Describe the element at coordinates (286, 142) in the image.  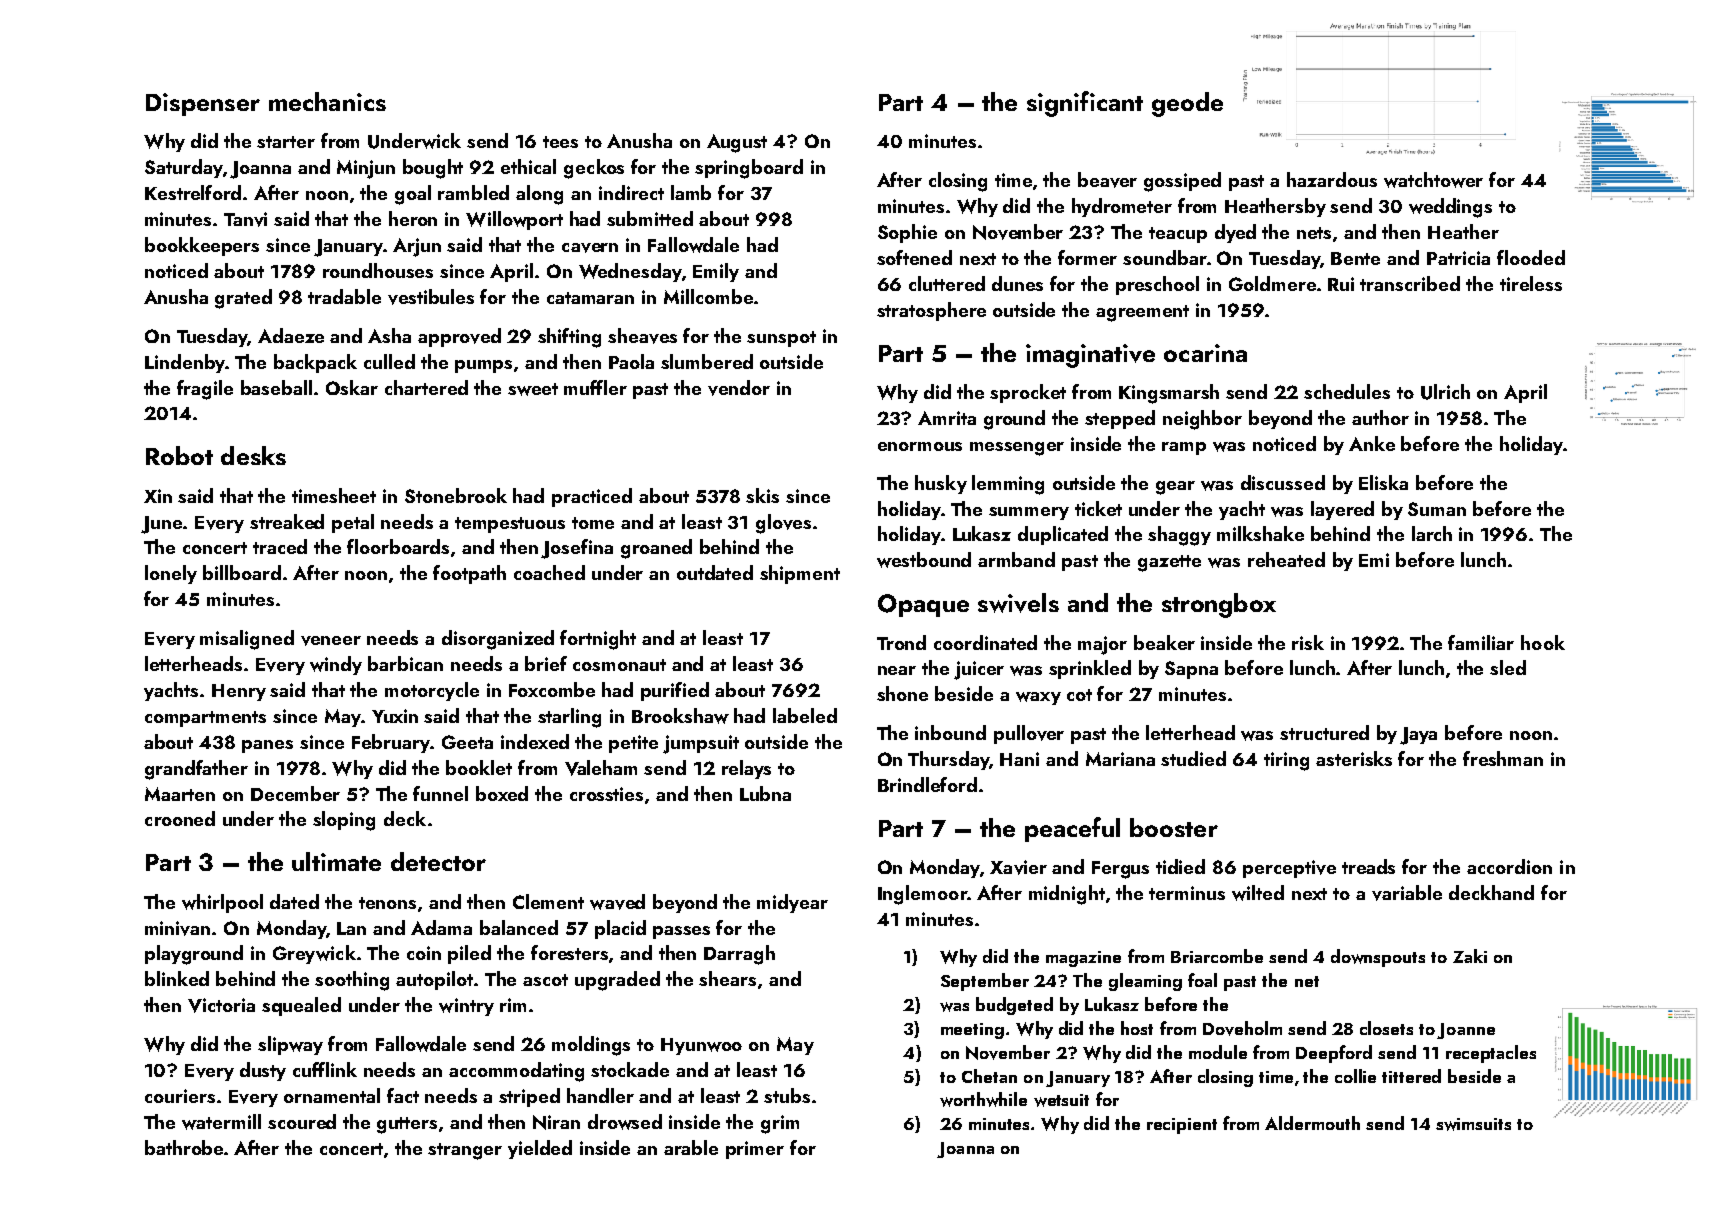
I see `starter` at that location.
